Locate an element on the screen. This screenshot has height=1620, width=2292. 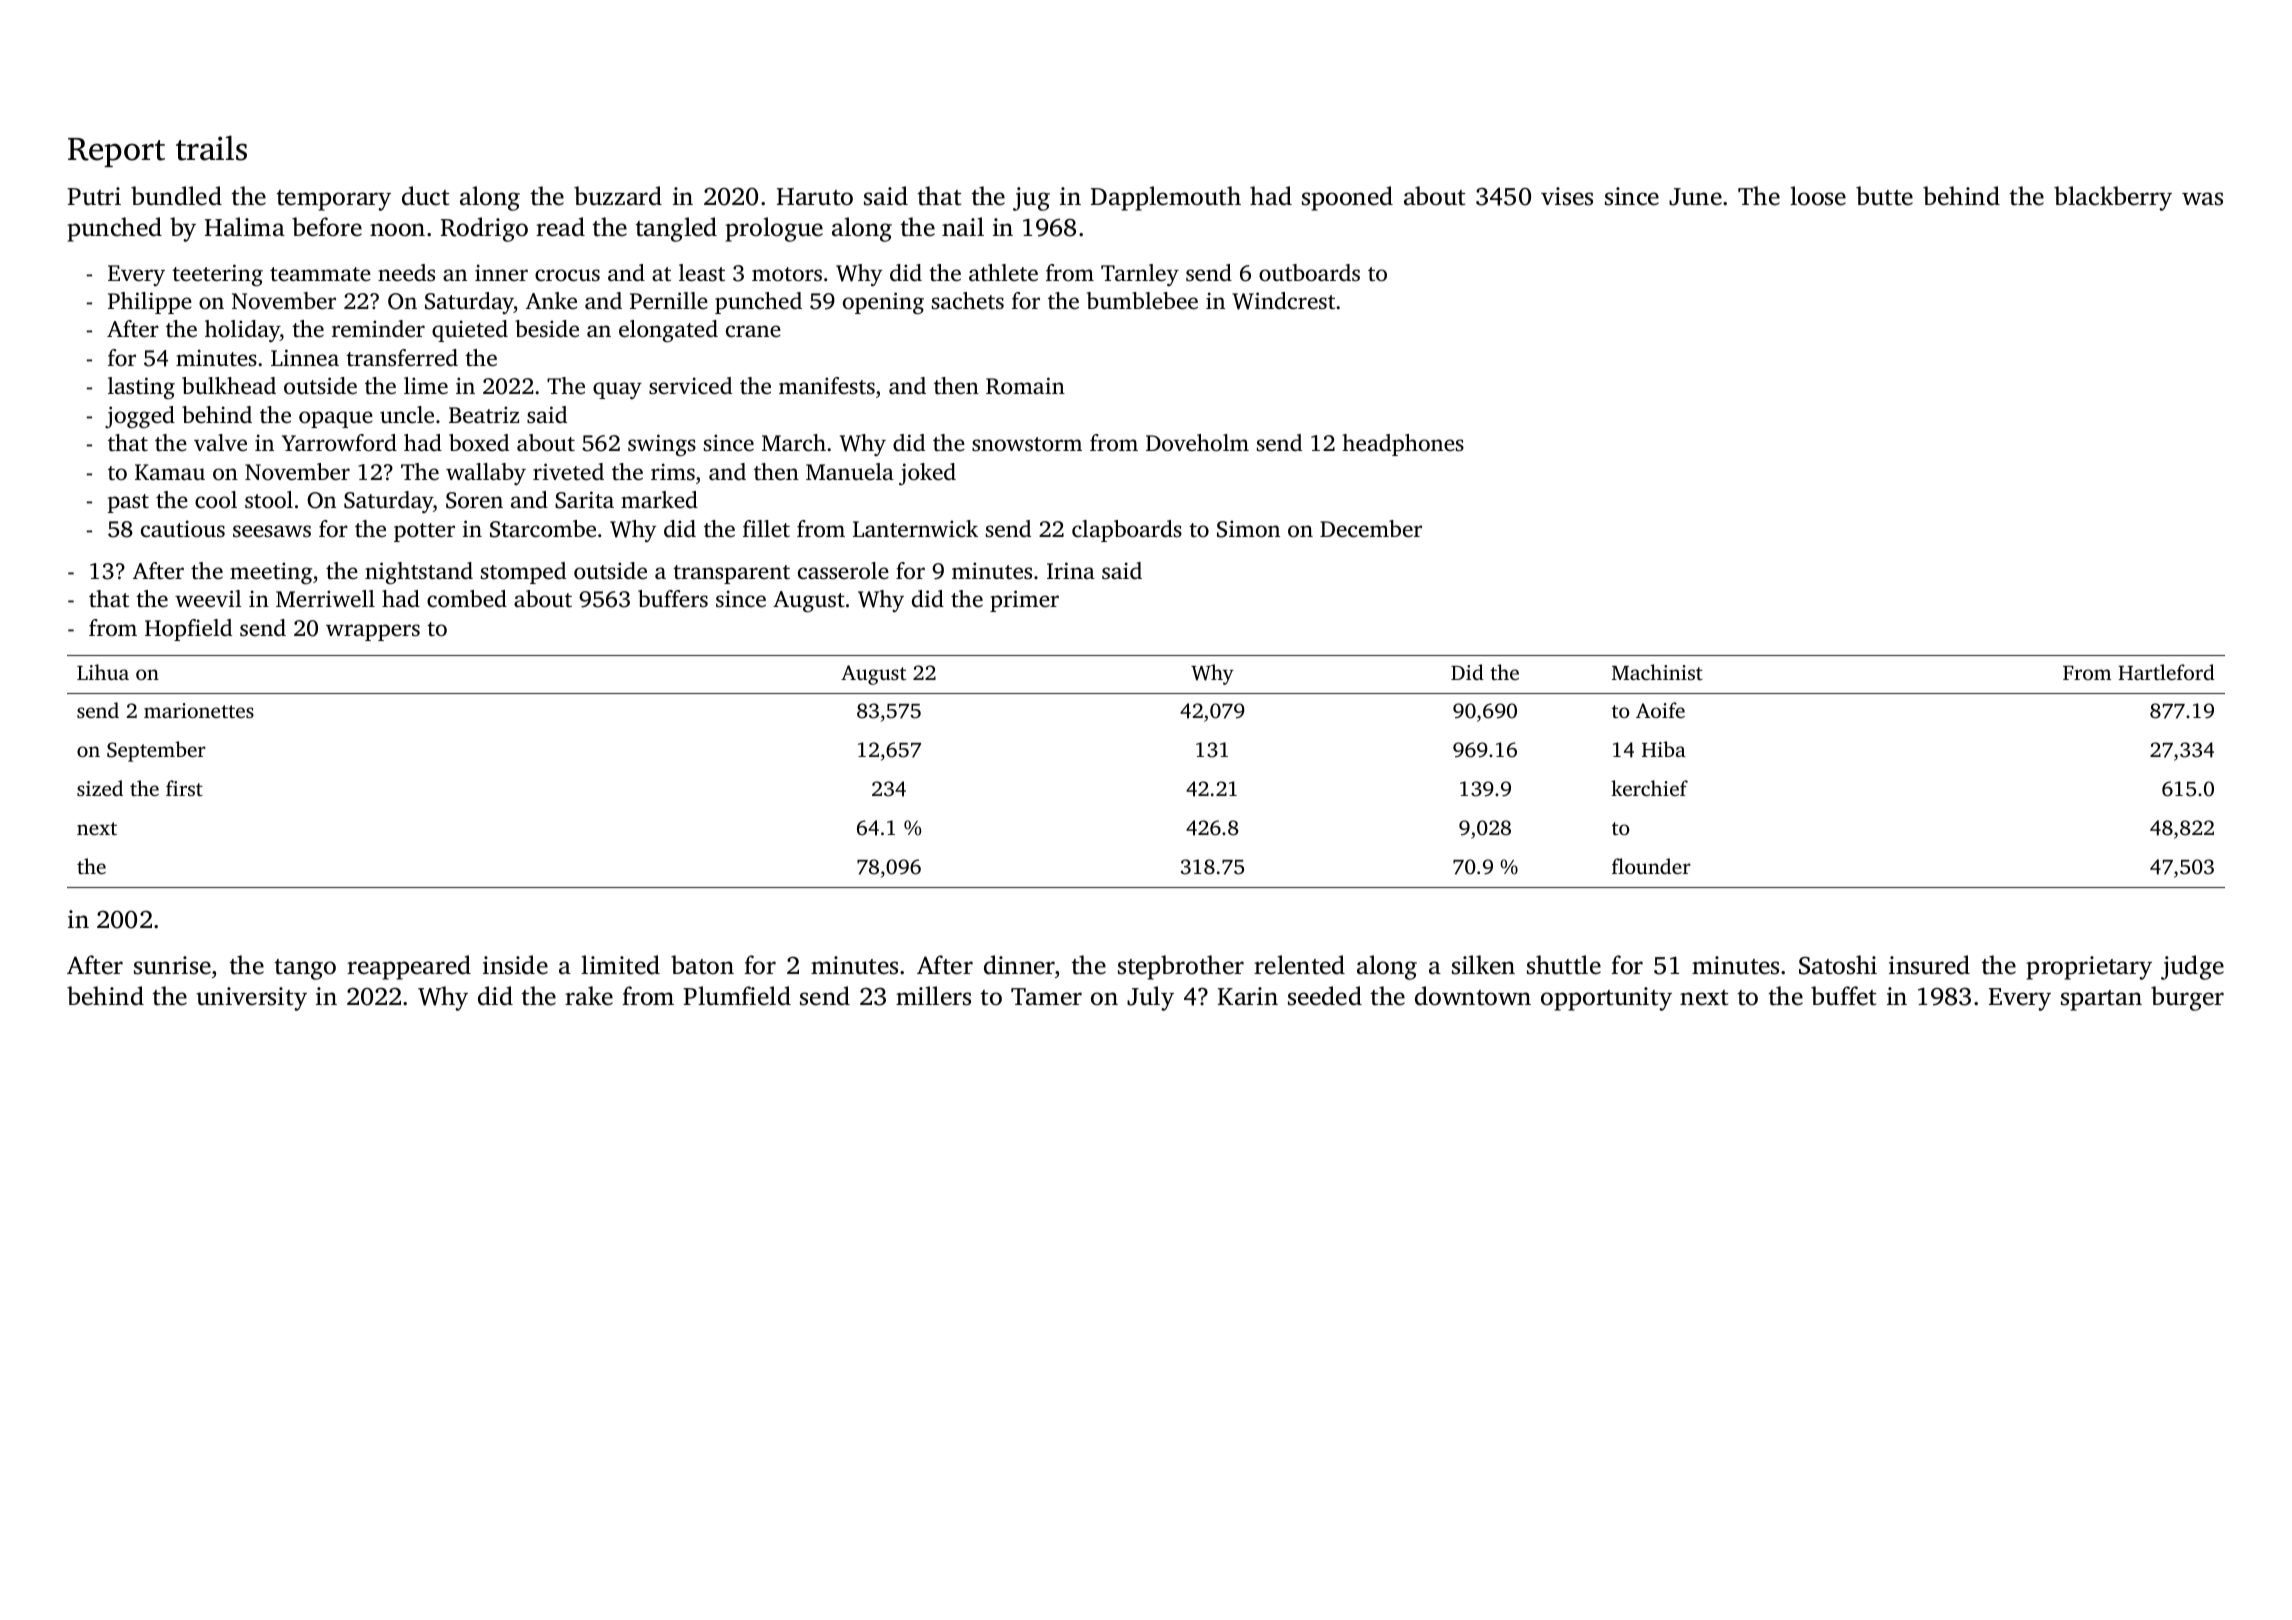
university is located at coordinates (251, 999).
